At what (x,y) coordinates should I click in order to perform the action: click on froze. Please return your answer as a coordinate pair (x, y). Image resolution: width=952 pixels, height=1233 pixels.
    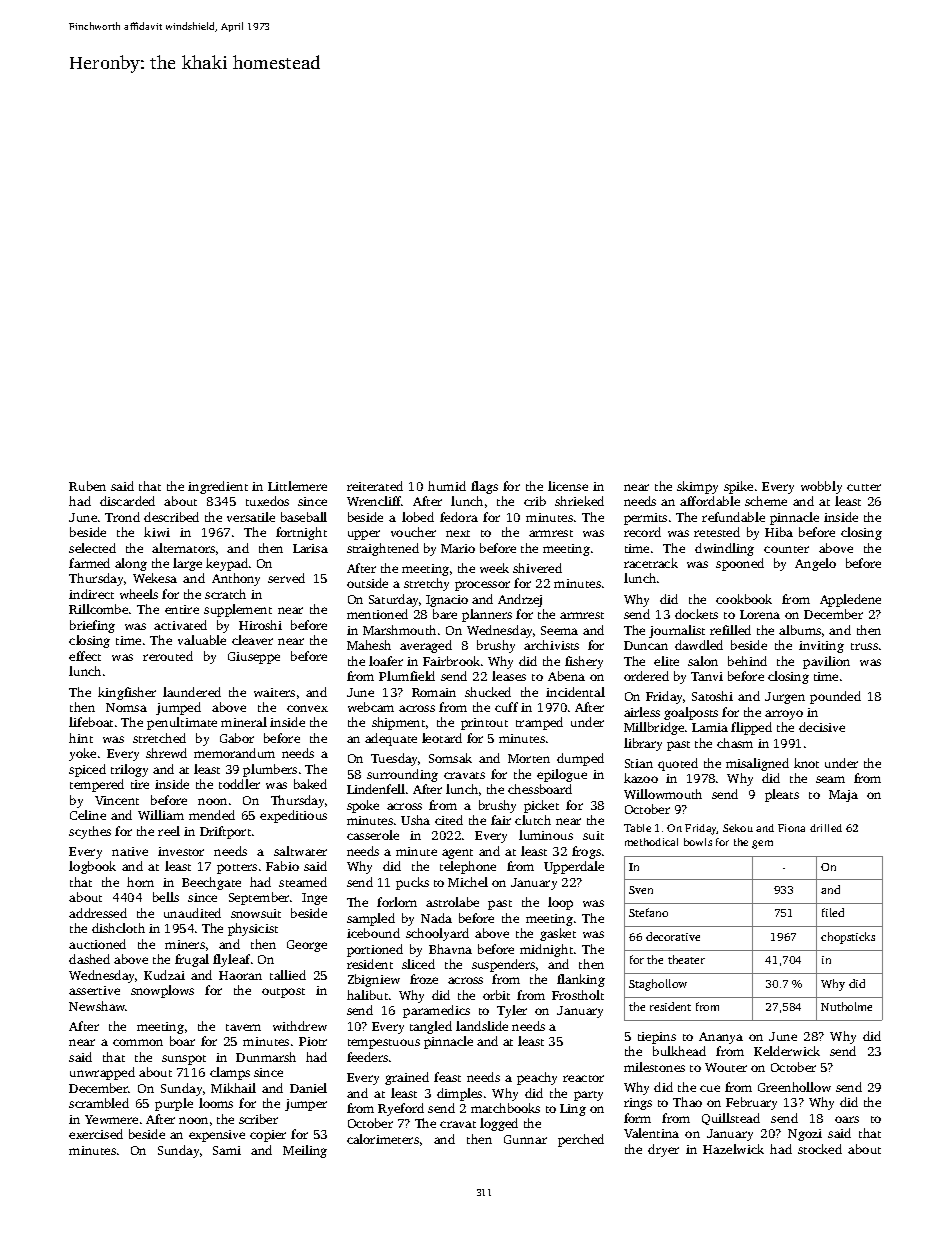
    Looking at the image, I should click on (424, 979).
